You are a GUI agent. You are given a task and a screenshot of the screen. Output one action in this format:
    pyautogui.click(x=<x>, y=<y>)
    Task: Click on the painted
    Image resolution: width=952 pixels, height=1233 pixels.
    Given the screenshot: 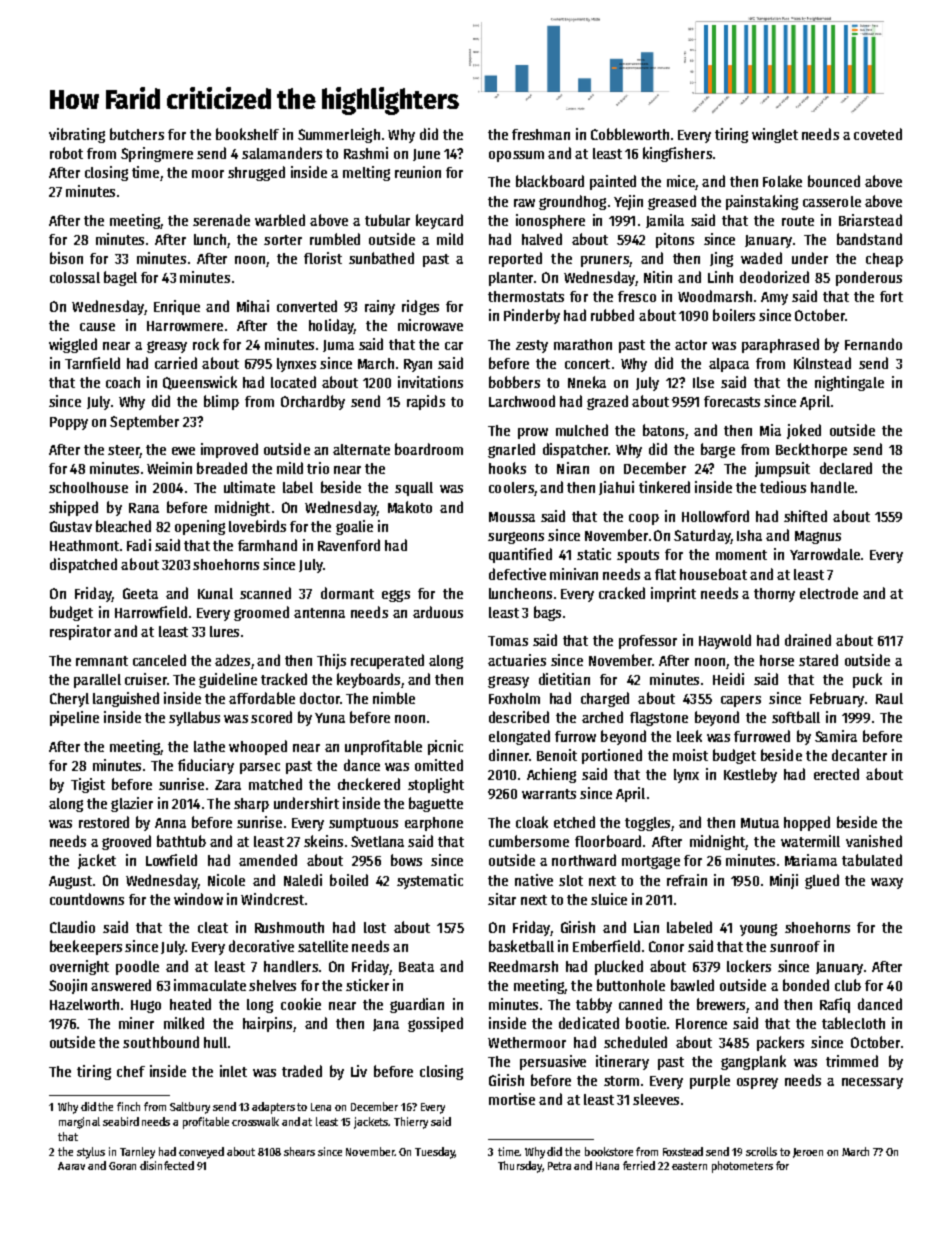 What is the action you would take?
    pyautogui.click(x=613, y=182)
